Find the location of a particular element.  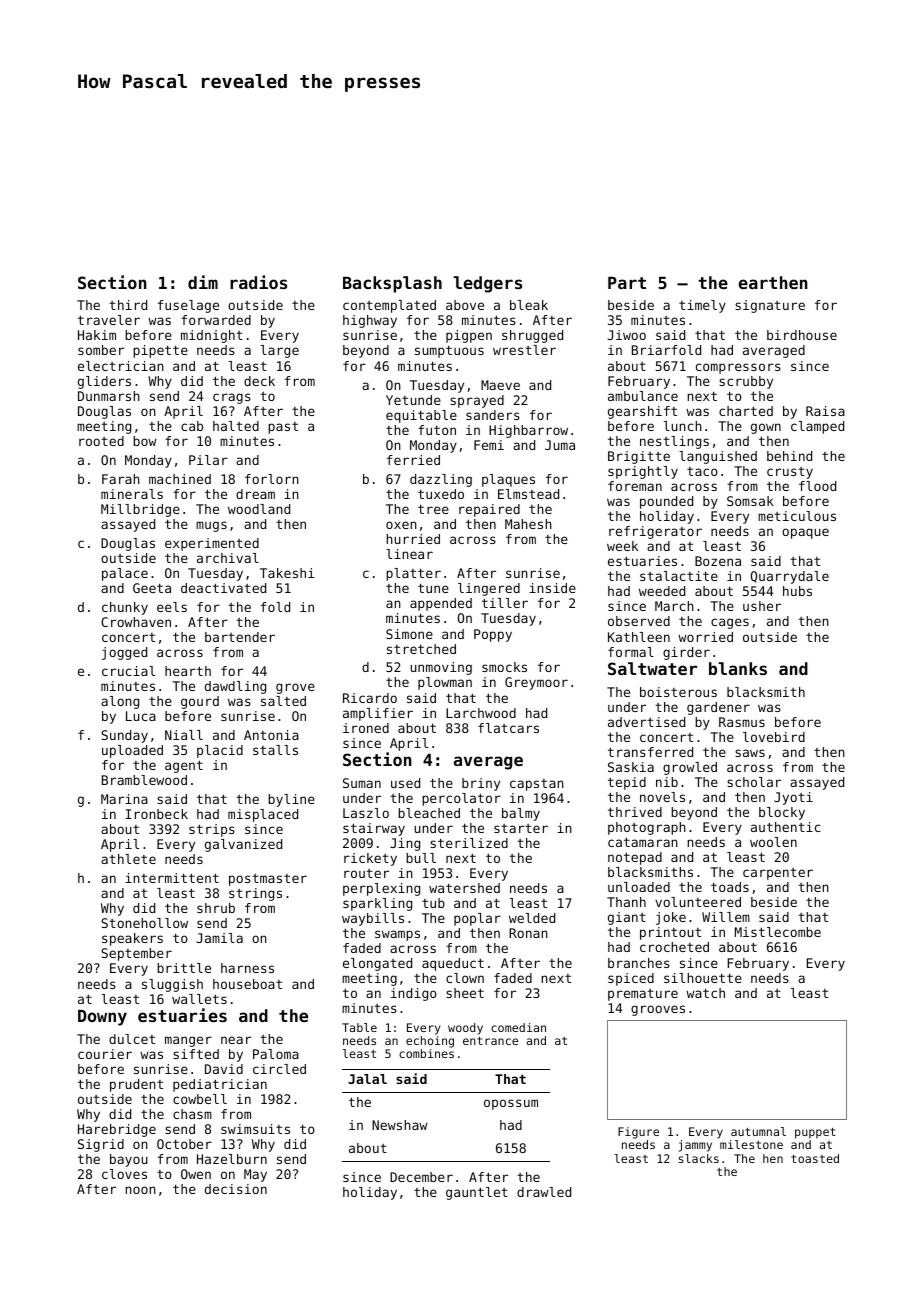

Backsplash is located at coordinates (392, 284).
